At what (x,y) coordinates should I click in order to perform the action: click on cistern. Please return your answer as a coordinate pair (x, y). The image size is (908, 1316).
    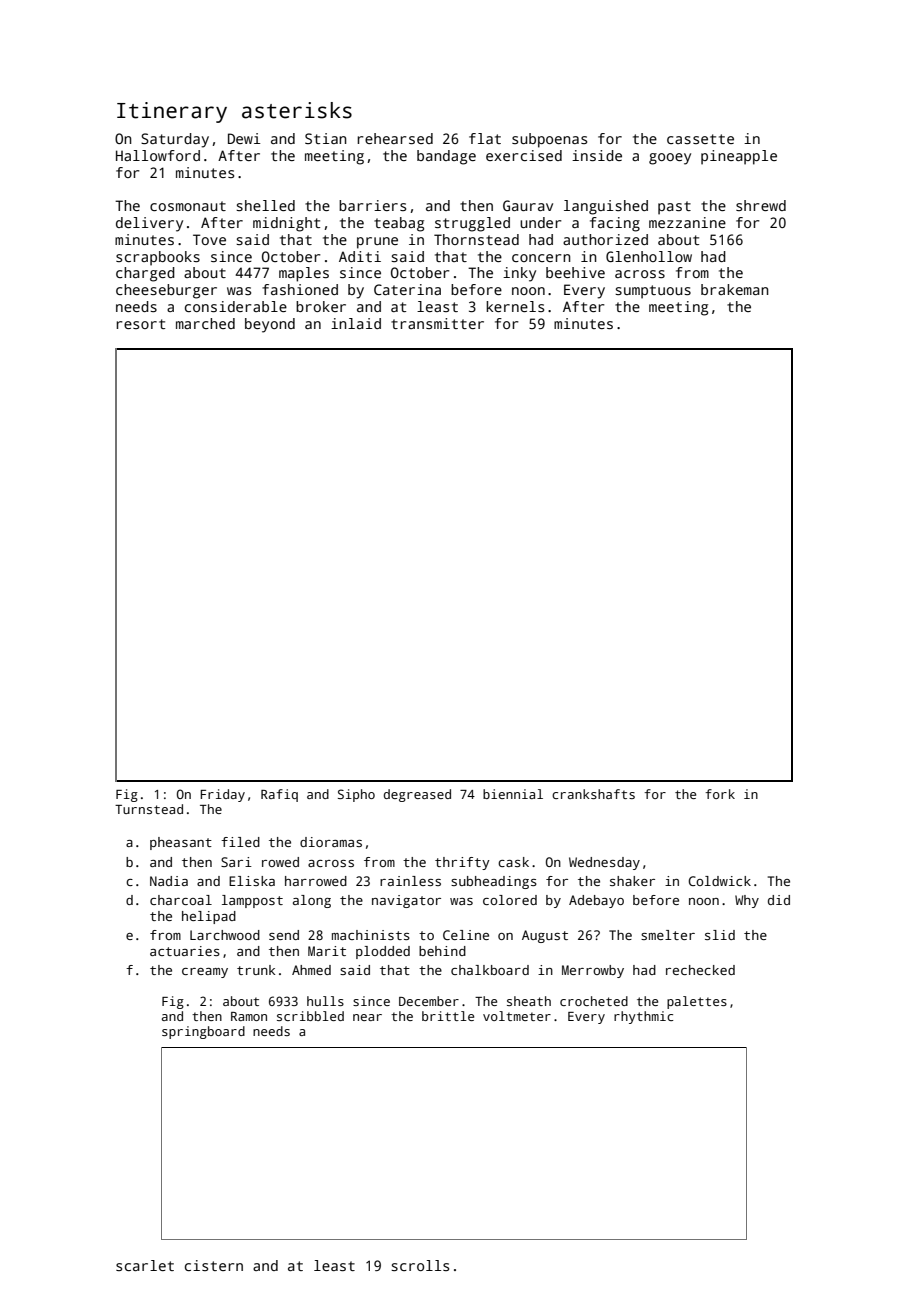
    Looking at the image, I should click on (214, 1265).
